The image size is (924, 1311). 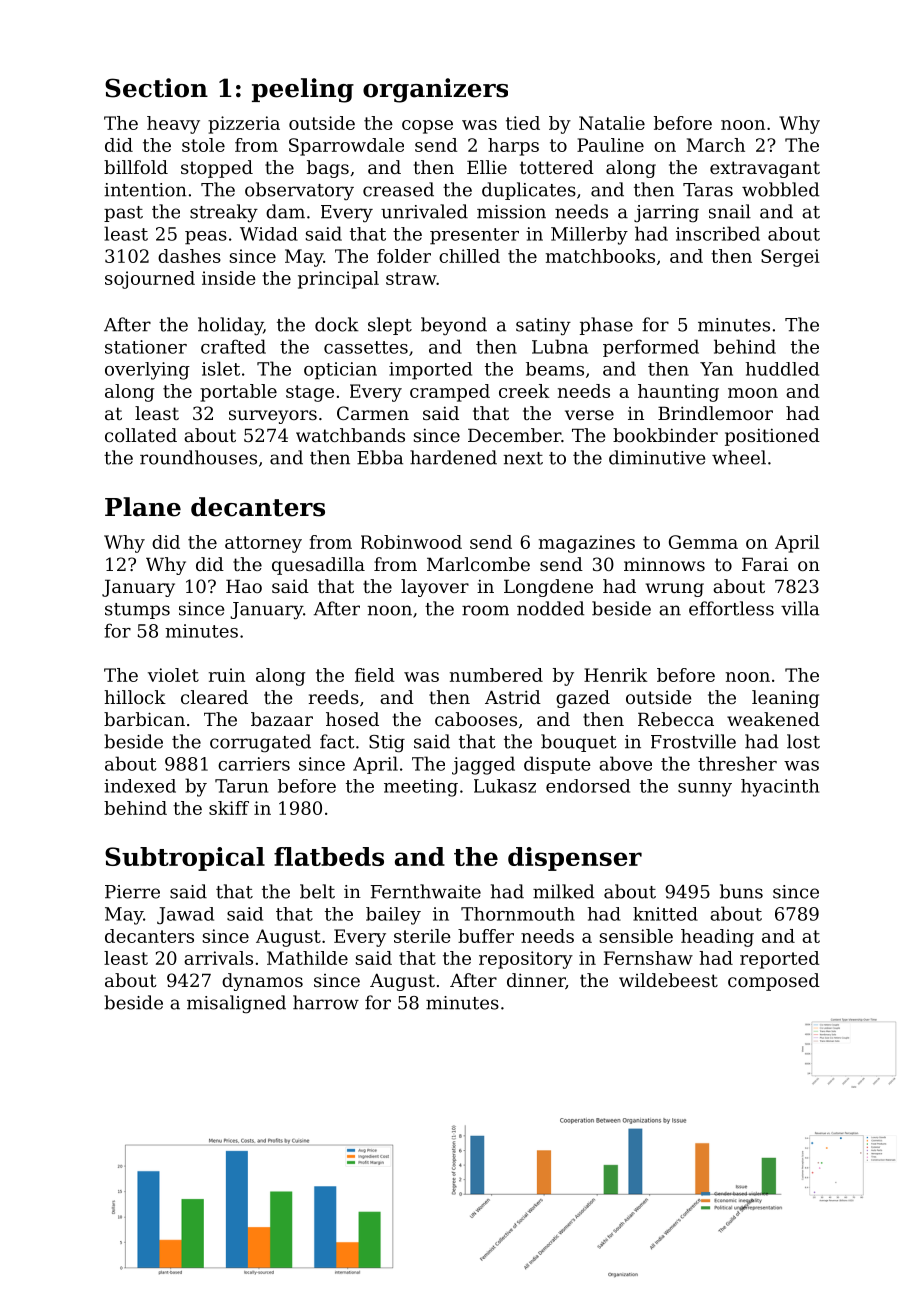 What do you see at coordinates (790, 258) in the page?
I see `Sergei` at bounding box center [790, 258].
